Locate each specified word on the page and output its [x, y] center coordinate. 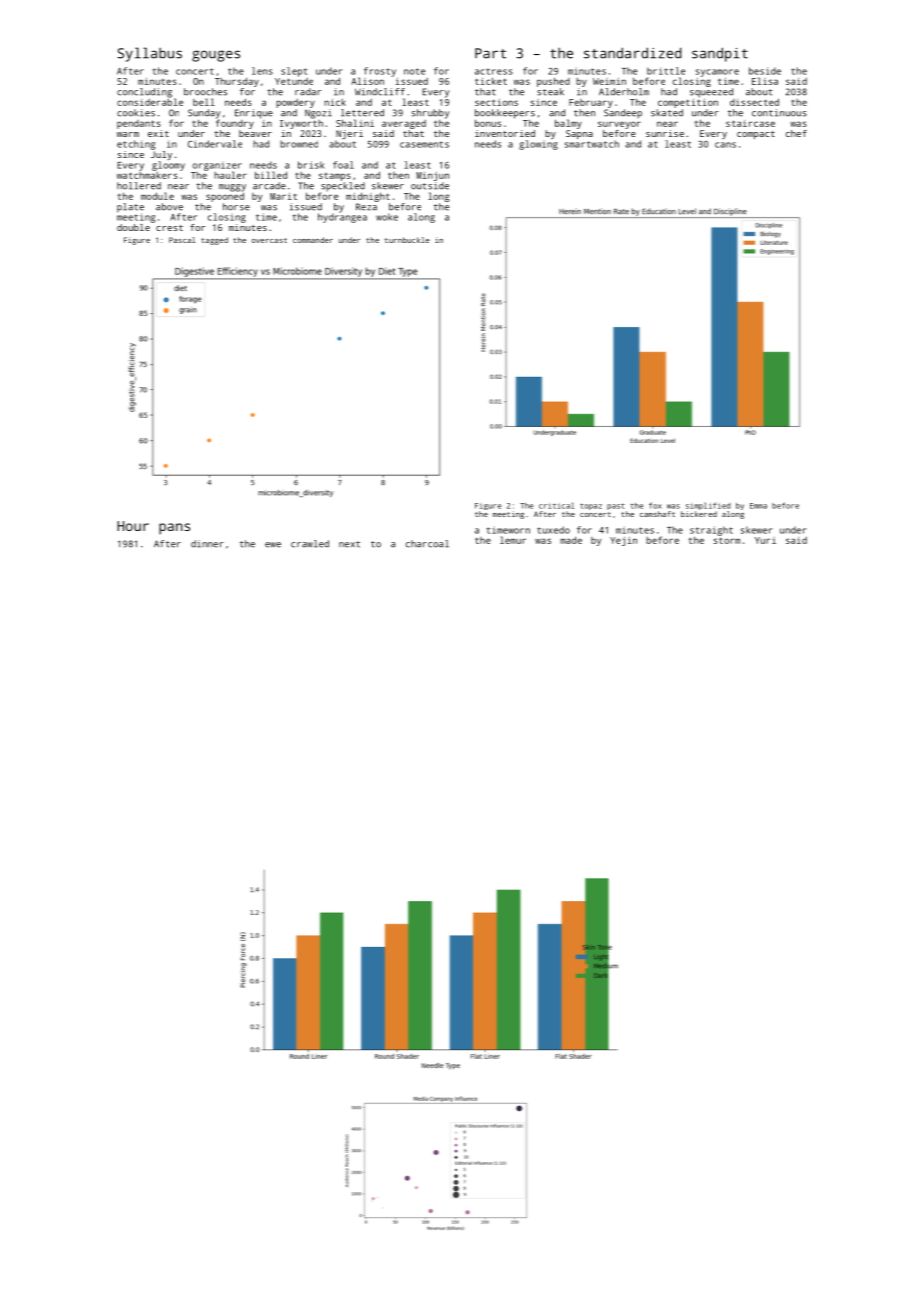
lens [262, 71]
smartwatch [592, 144]
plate [130, 208]
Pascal [182, 240]
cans [725, 145]
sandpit [720, 54]
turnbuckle [407, 240]
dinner [207, 544]
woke [387, 217]
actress [494, 71]
